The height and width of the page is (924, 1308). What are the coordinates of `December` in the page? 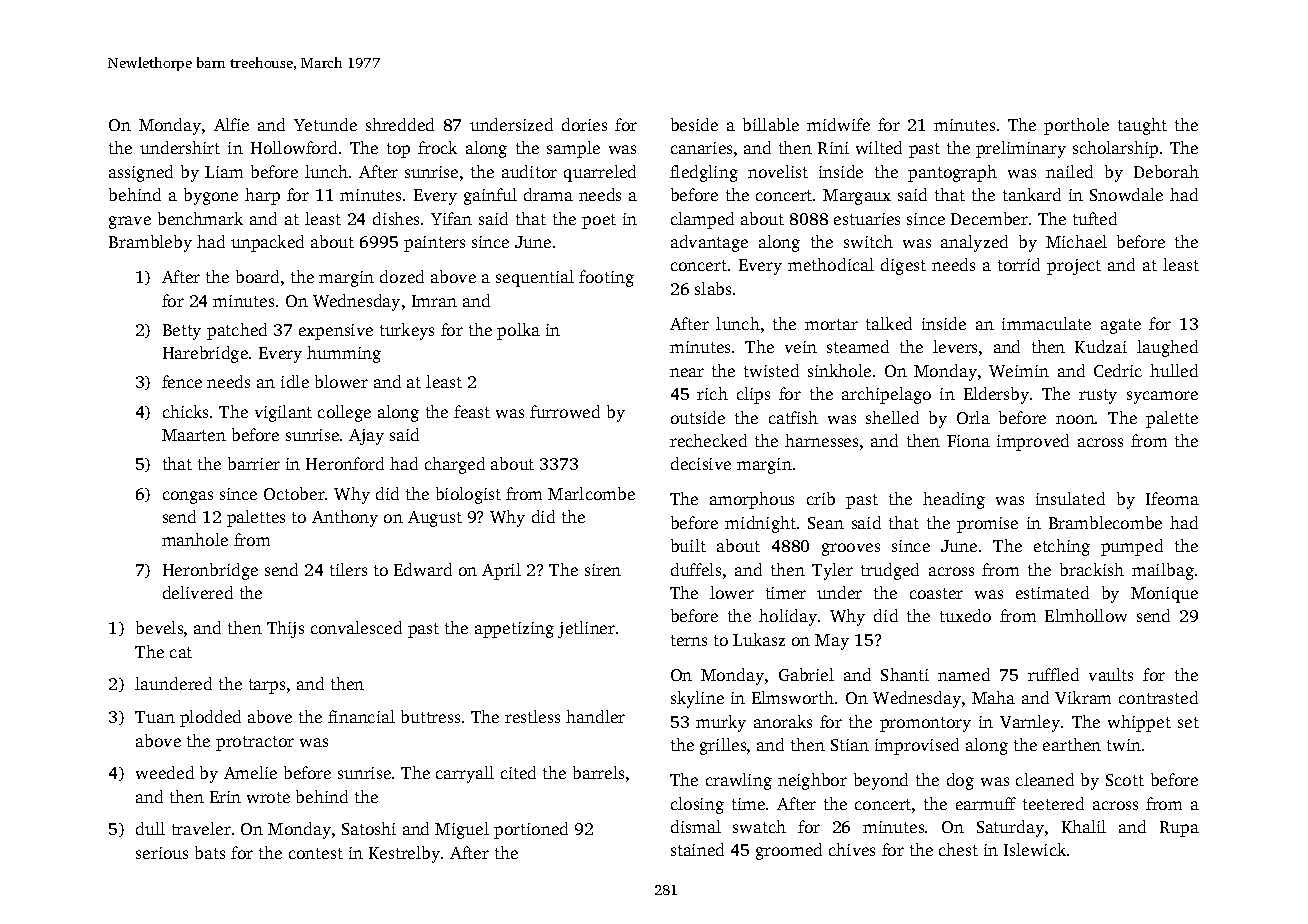 It's located at (989, 218).
